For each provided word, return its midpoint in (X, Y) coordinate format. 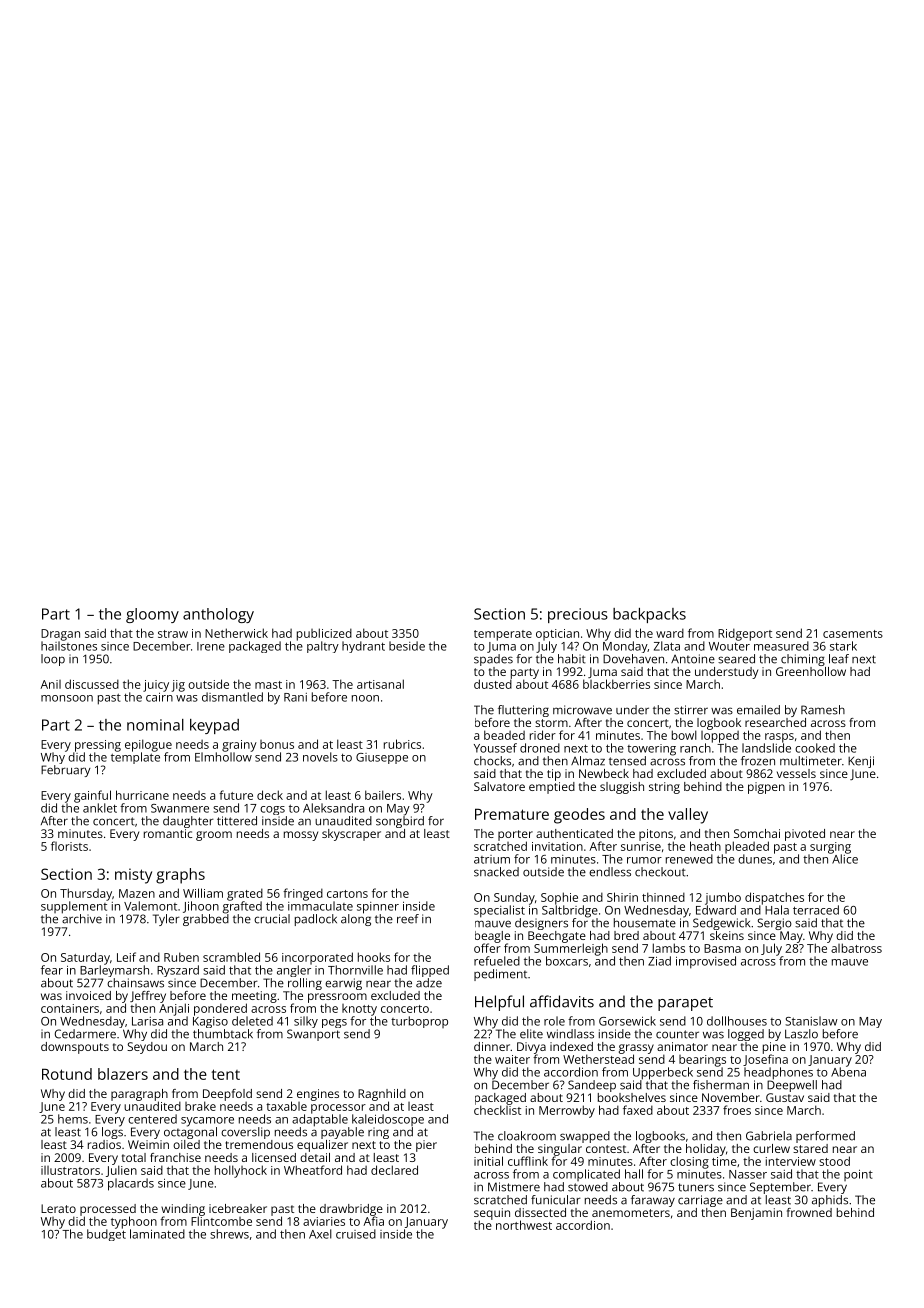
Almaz (588, 761)
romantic (168, 833)
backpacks (649, 615)
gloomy (152, 615)
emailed (758, 710)
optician (557, 635)
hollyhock (241, 1171)
